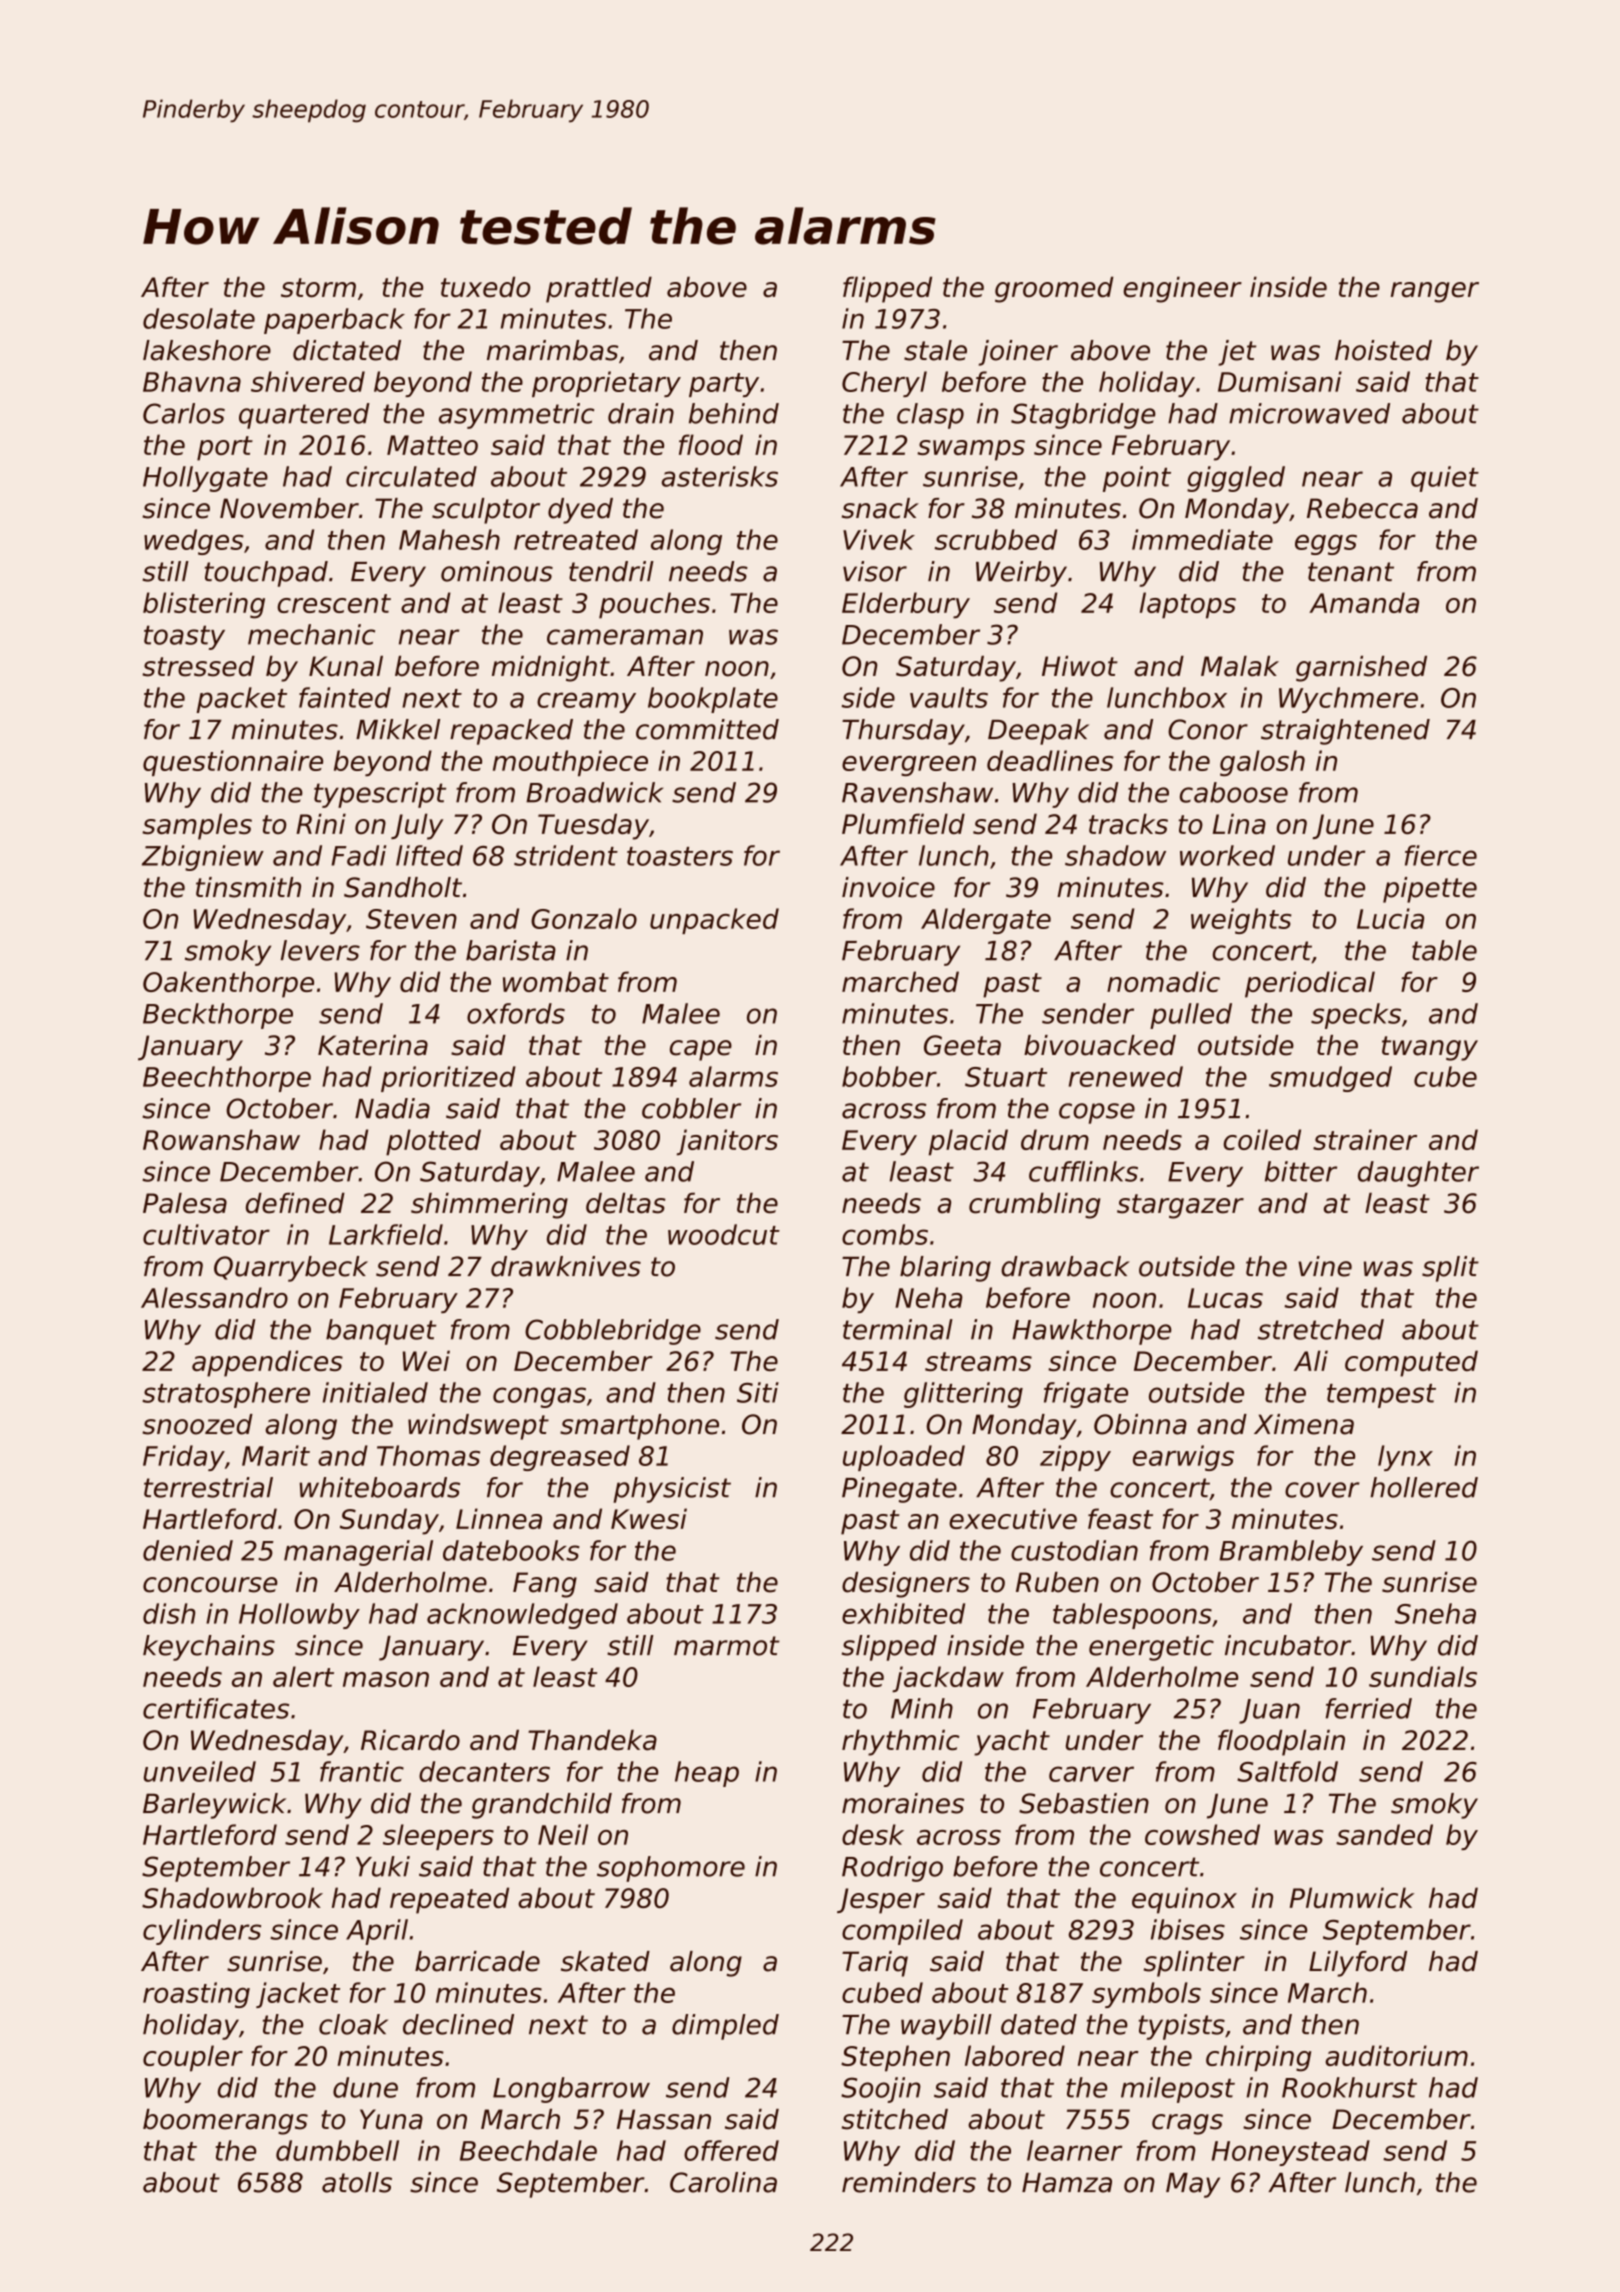 This screenshot has width=1620, height=2292. I want to click on levers, so click(320, 950).
